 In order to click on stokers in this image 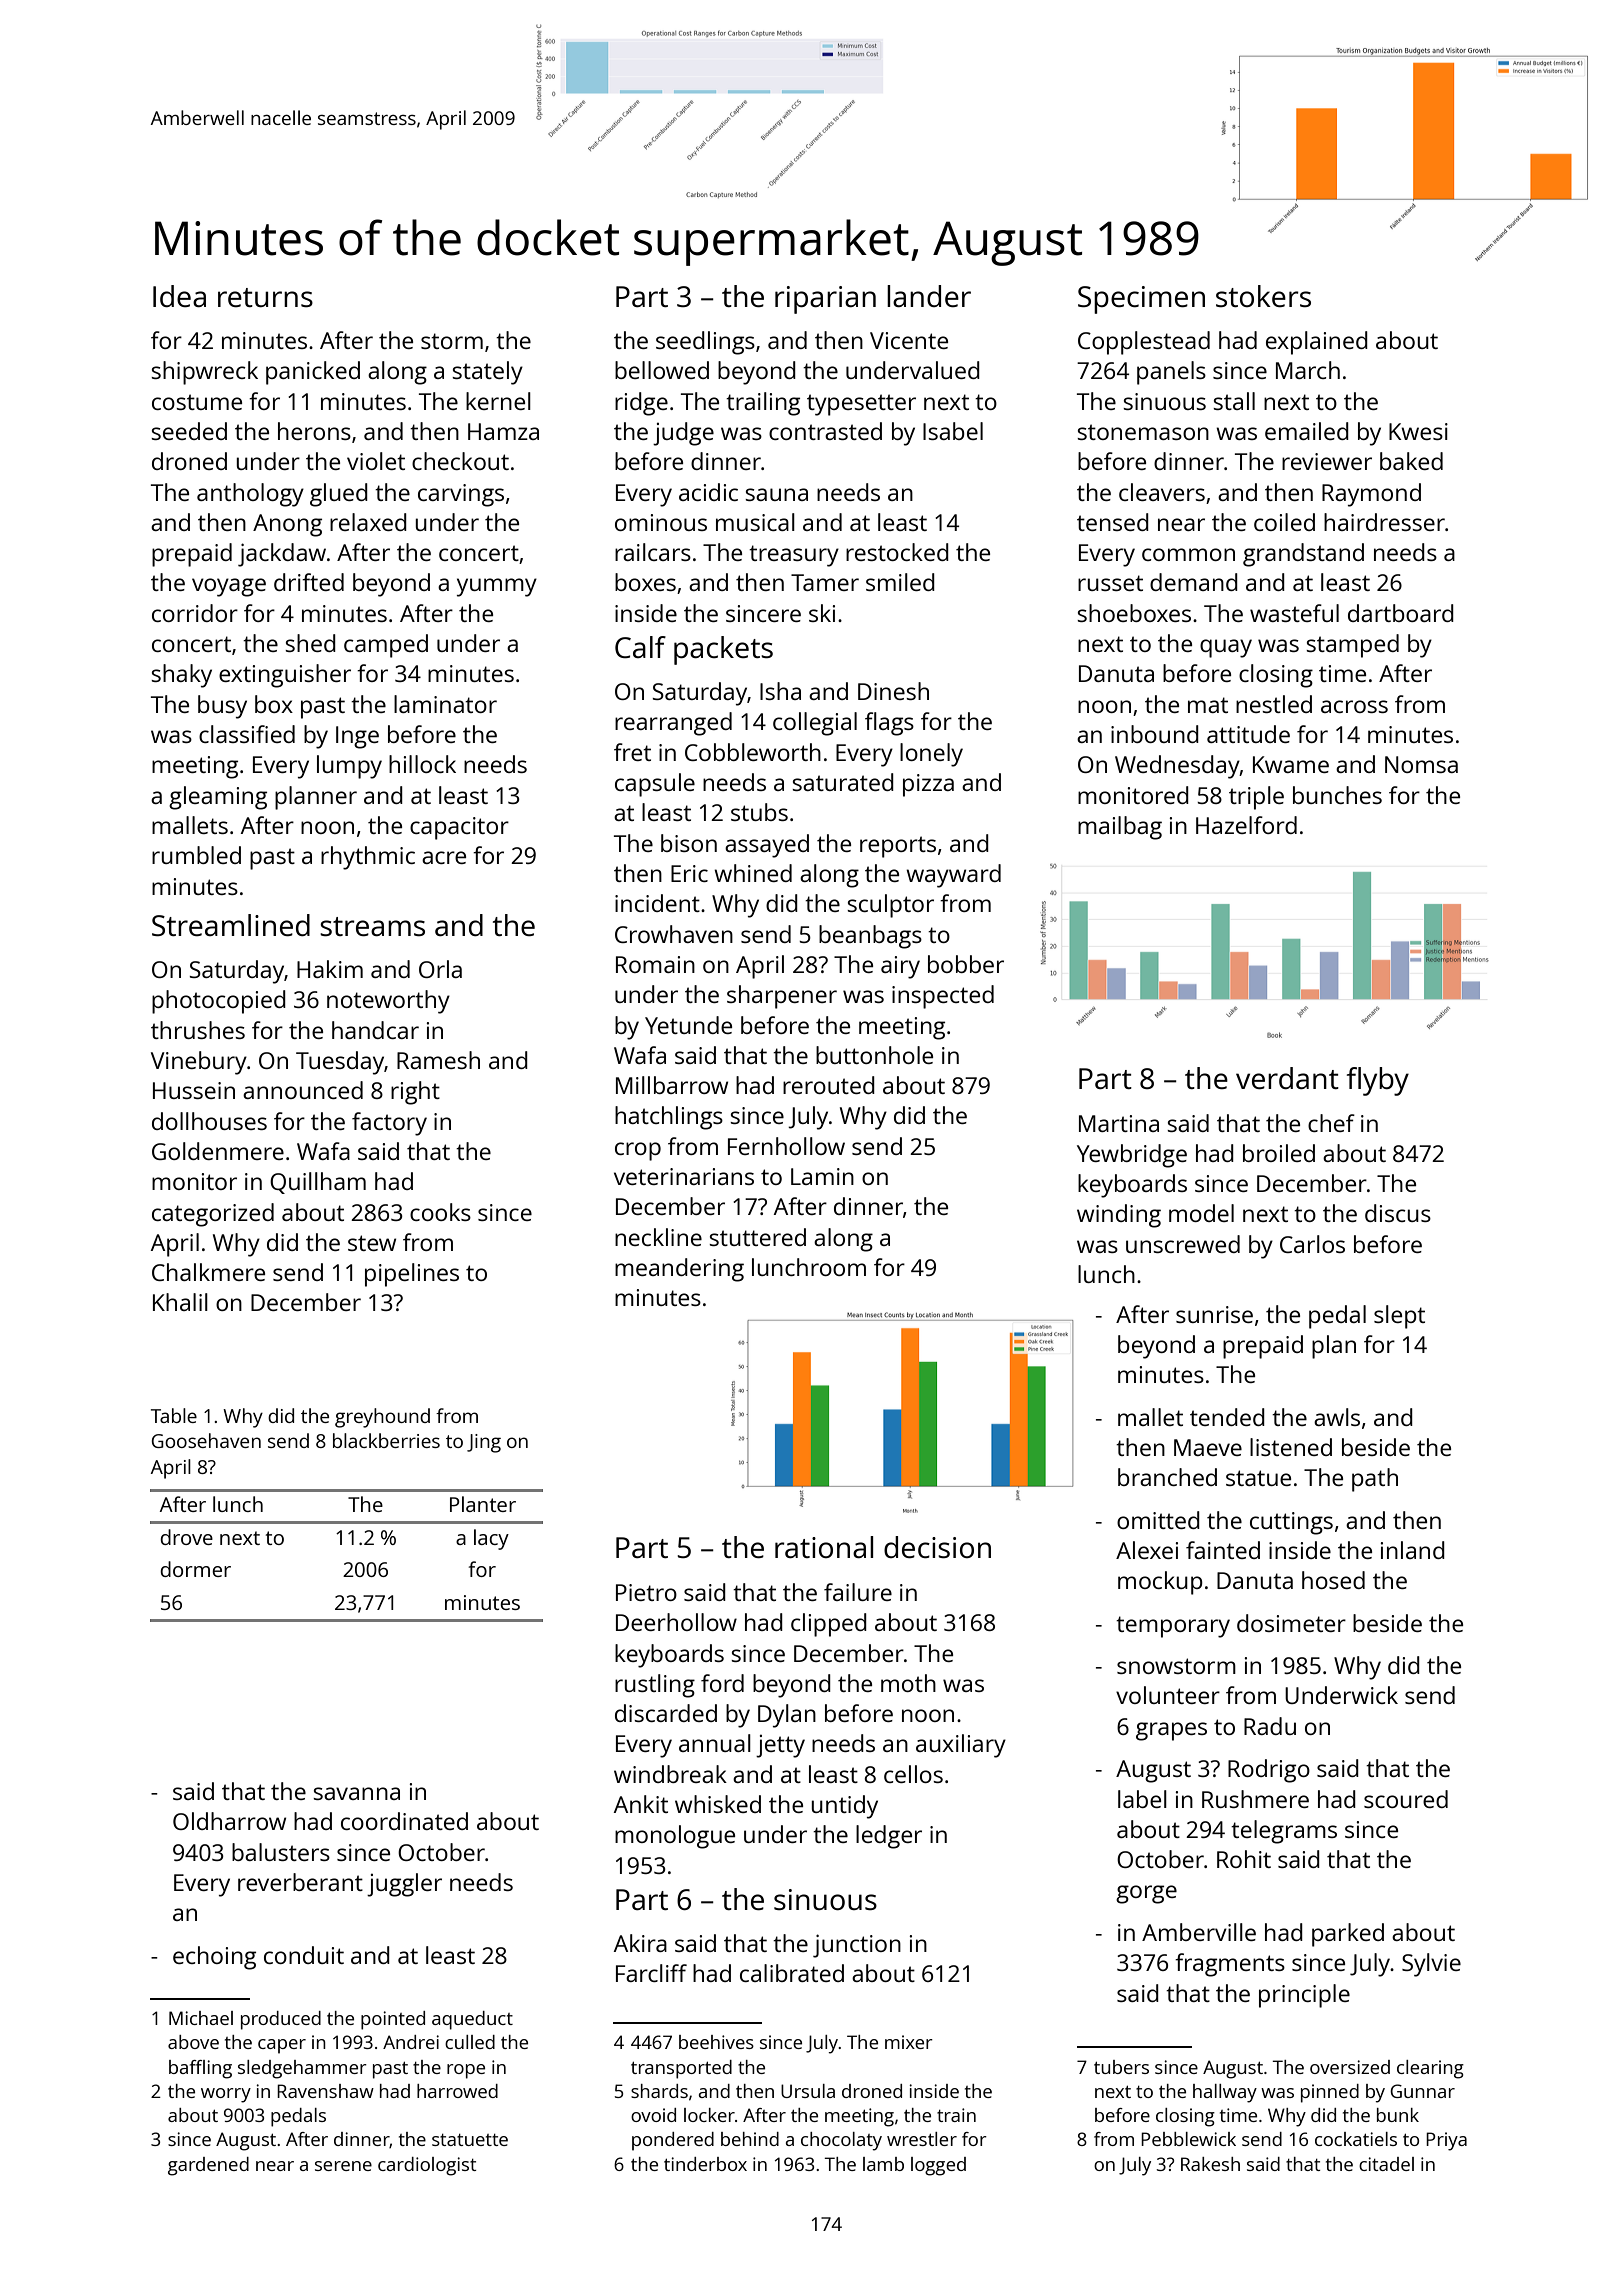, I will do `click(1263, 296)`.
